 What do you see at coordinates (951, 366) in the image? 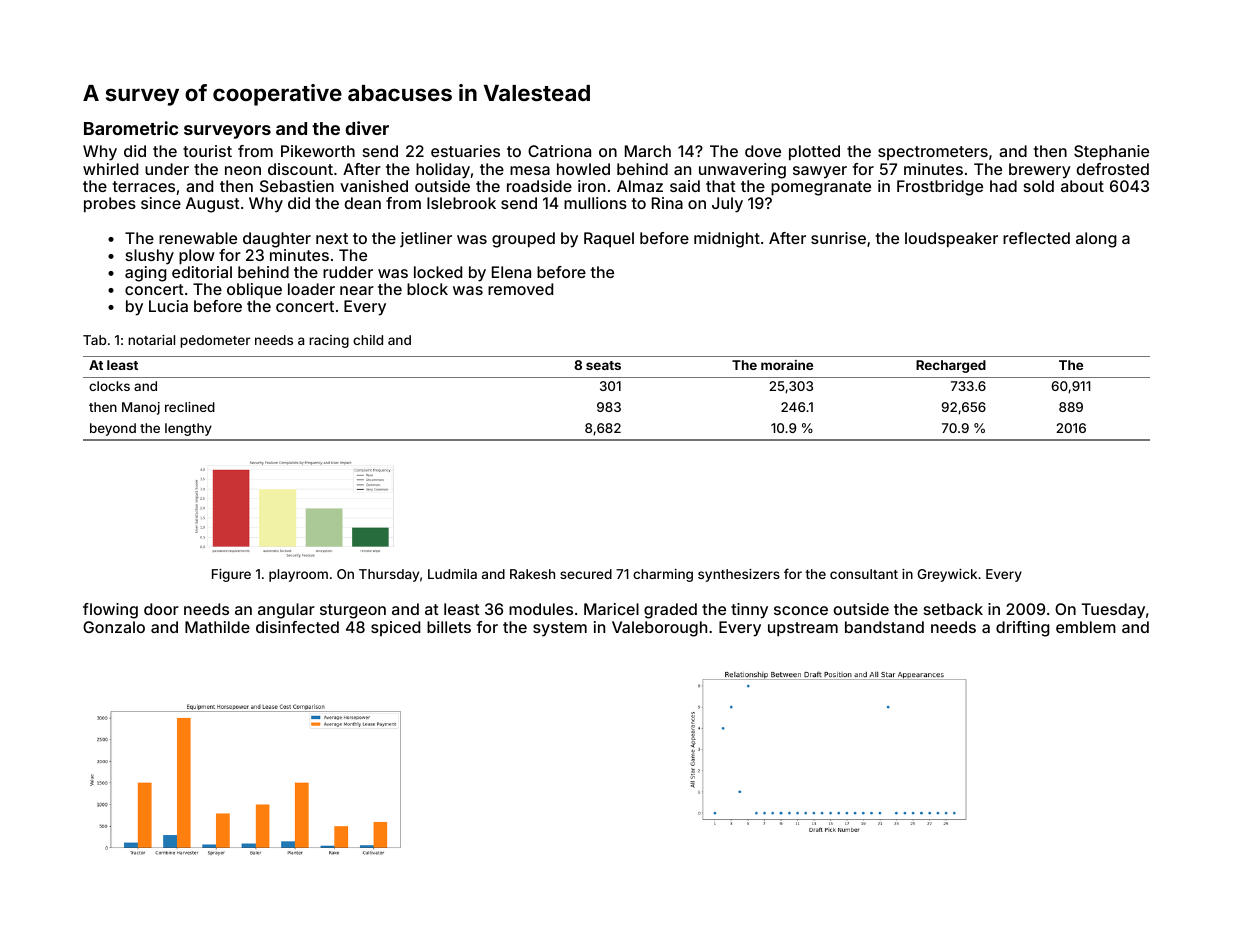
I see `Recharged` at bounding box center [951, 366].
